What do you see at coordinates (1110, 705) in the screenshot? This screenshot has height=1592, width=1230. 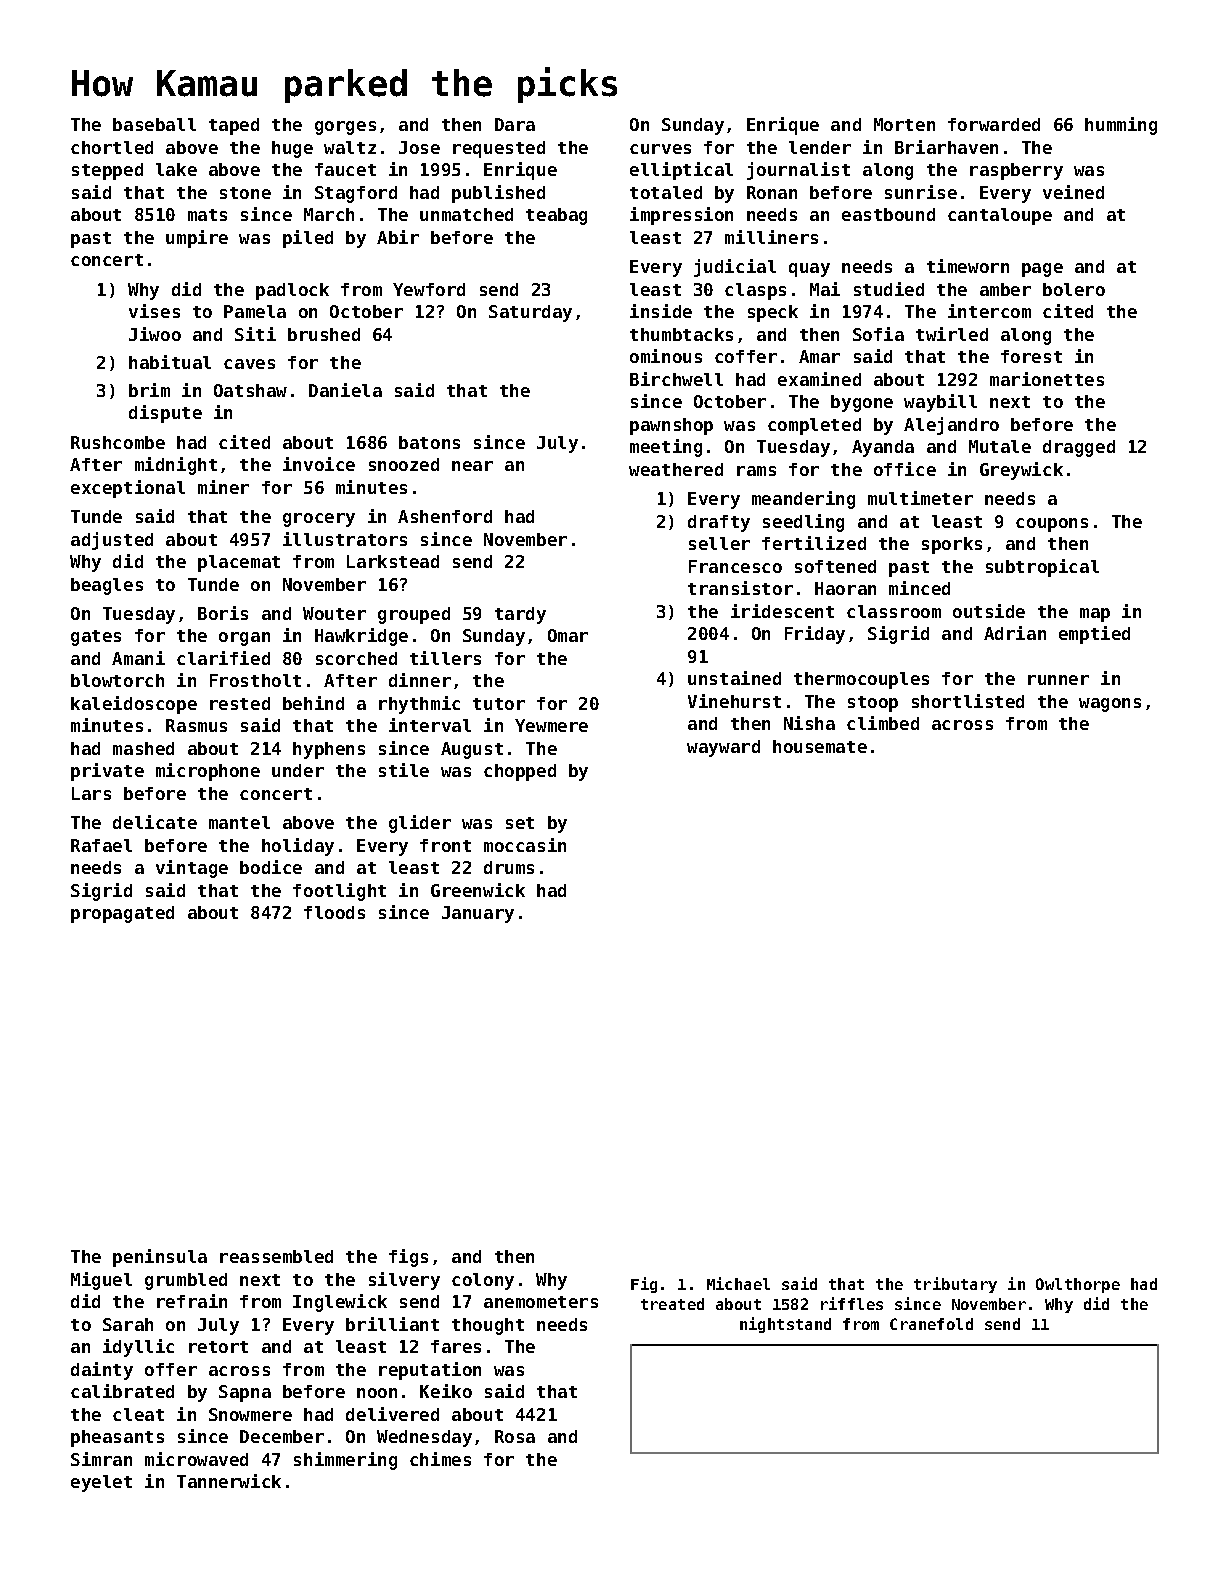 I see `wagons` at bounding box center [1110, 705].
